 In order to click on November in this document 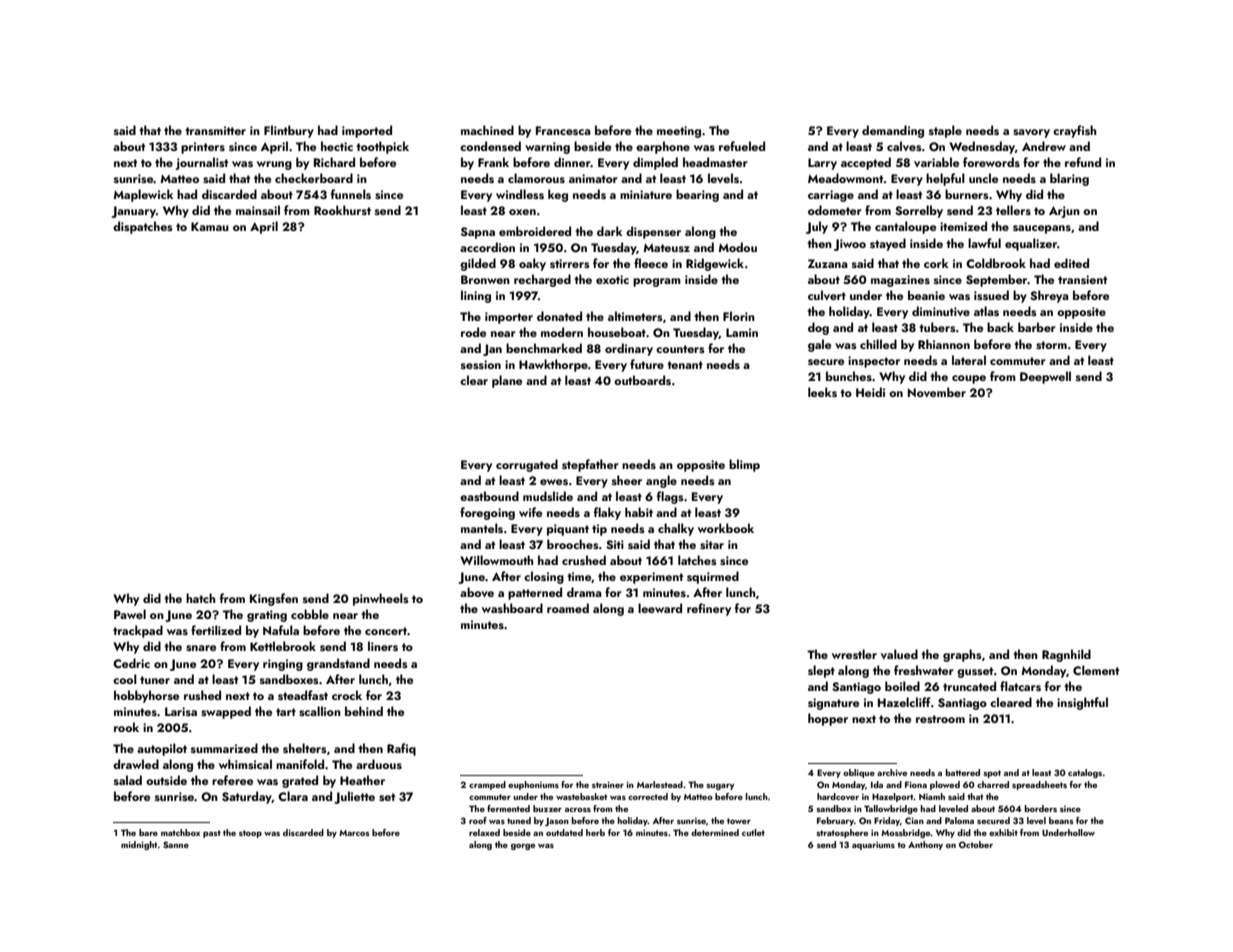, I will do `click(937, 392)`.
